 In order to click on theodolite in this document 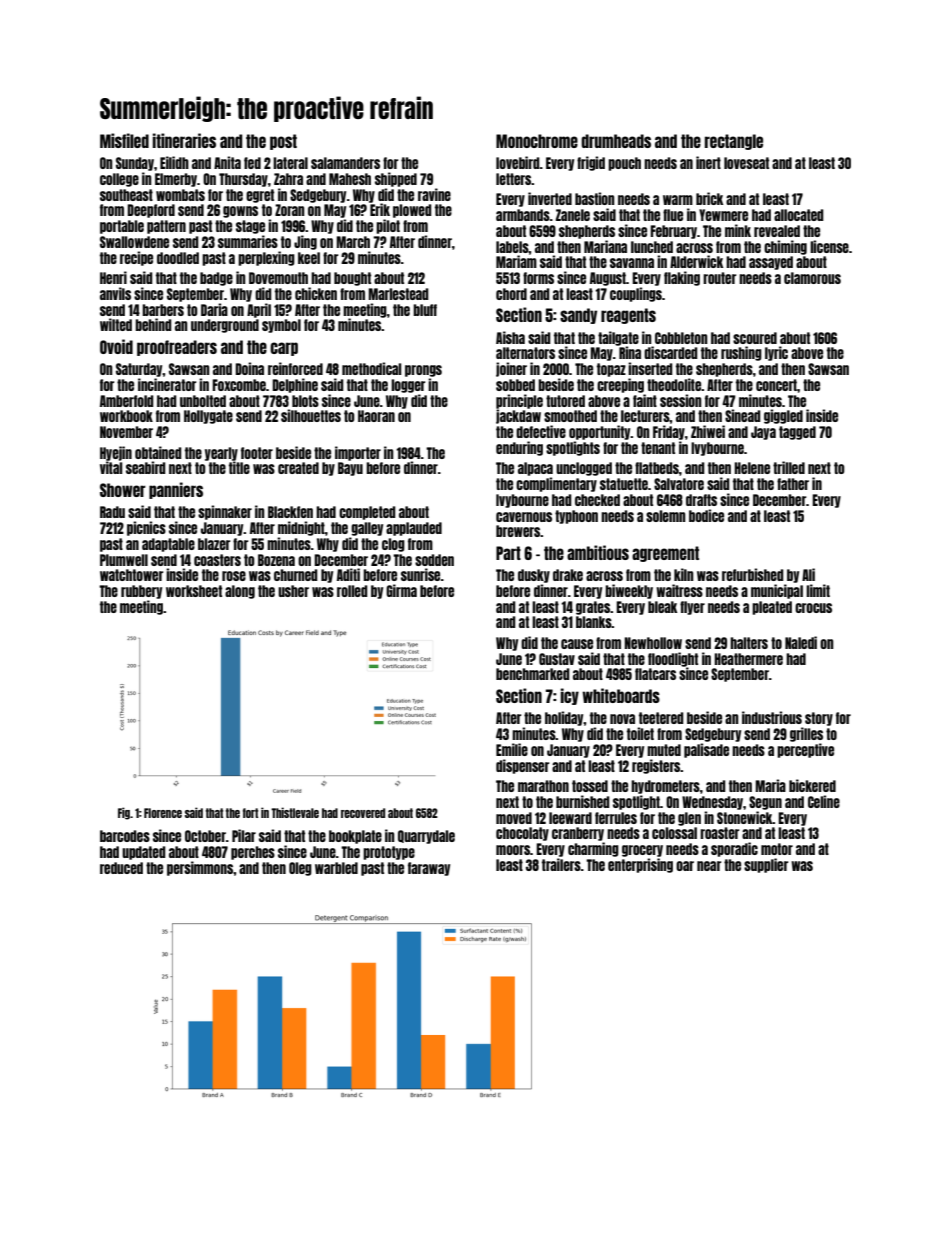, I will do `click(674, 384)`.
